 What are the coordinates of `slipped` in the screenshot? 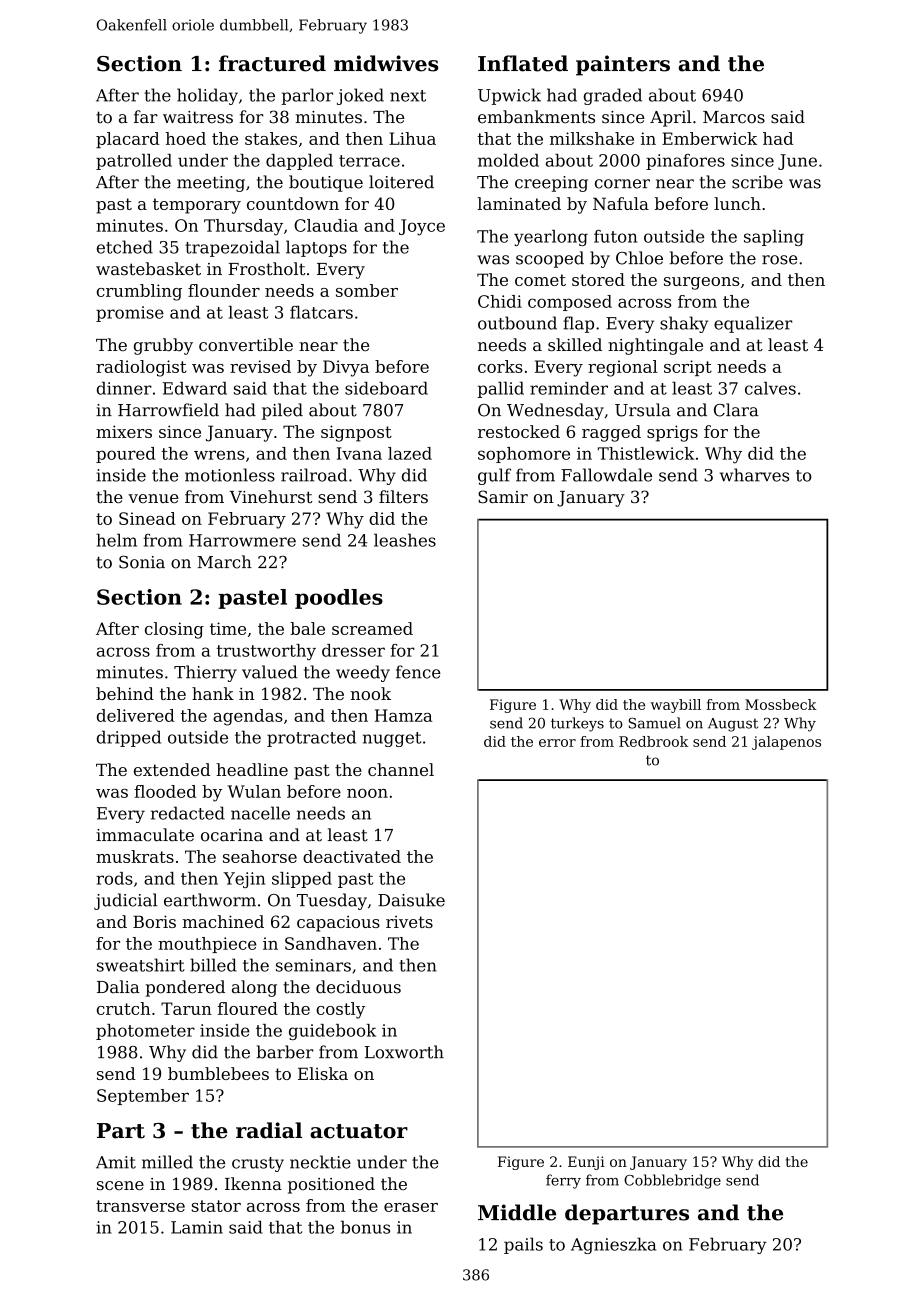 It's located at (302, 880).
